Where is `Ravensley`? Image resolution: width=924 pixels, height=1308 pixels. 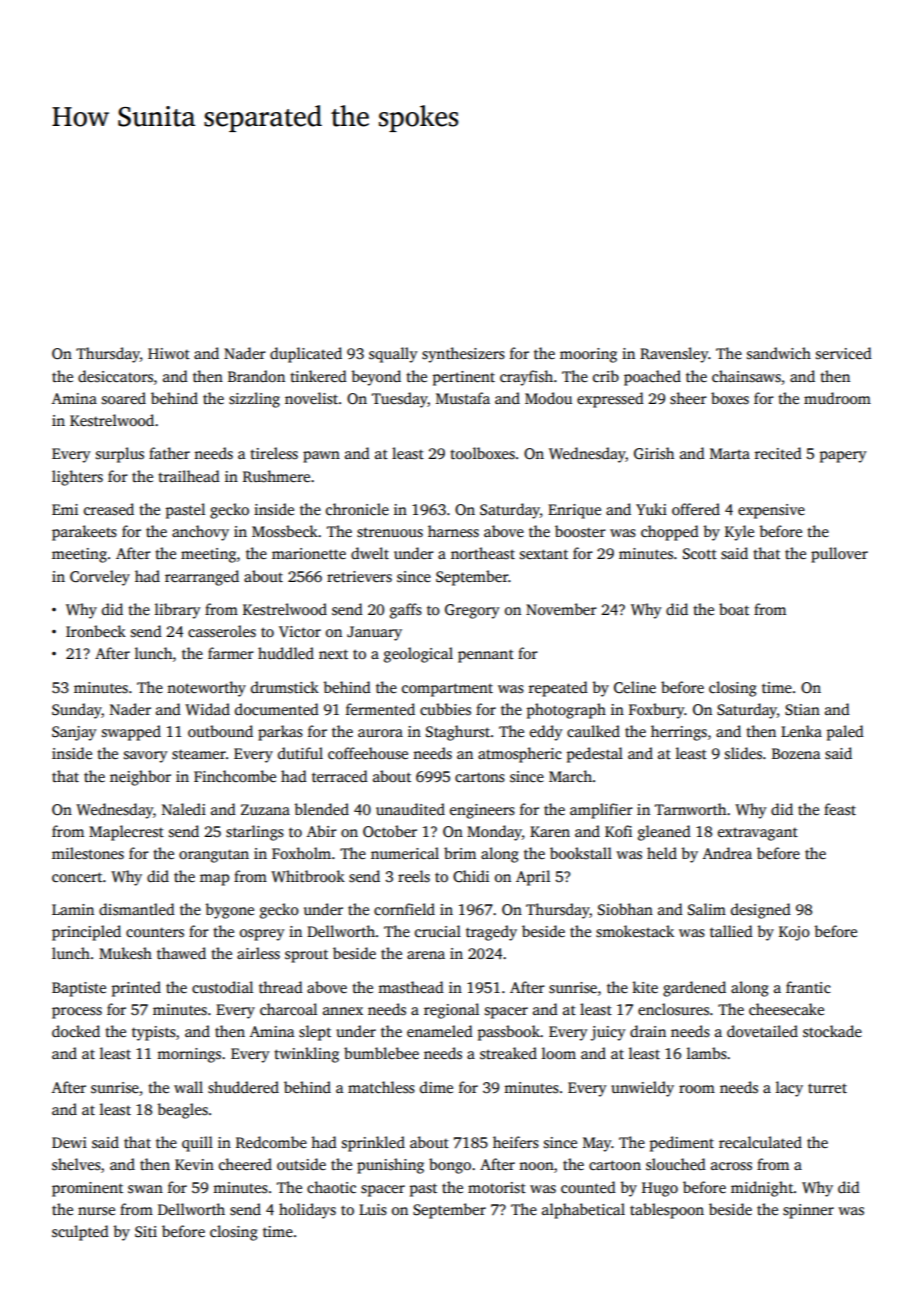 Ravensley is located at coordinates (674, 355).
